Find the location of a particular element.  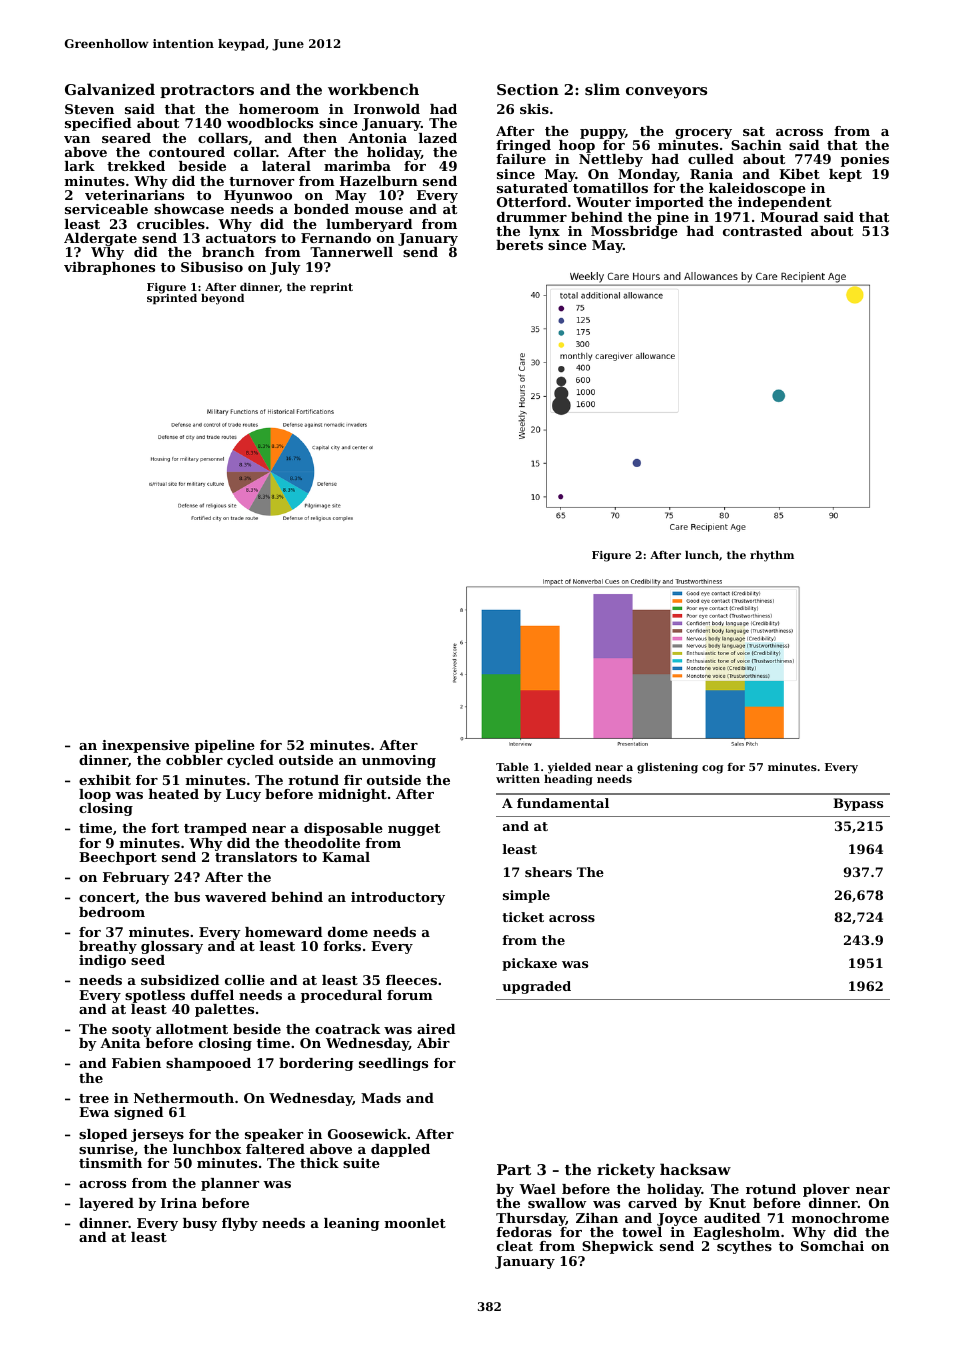

reprint is located at coordinates (331, 288).
